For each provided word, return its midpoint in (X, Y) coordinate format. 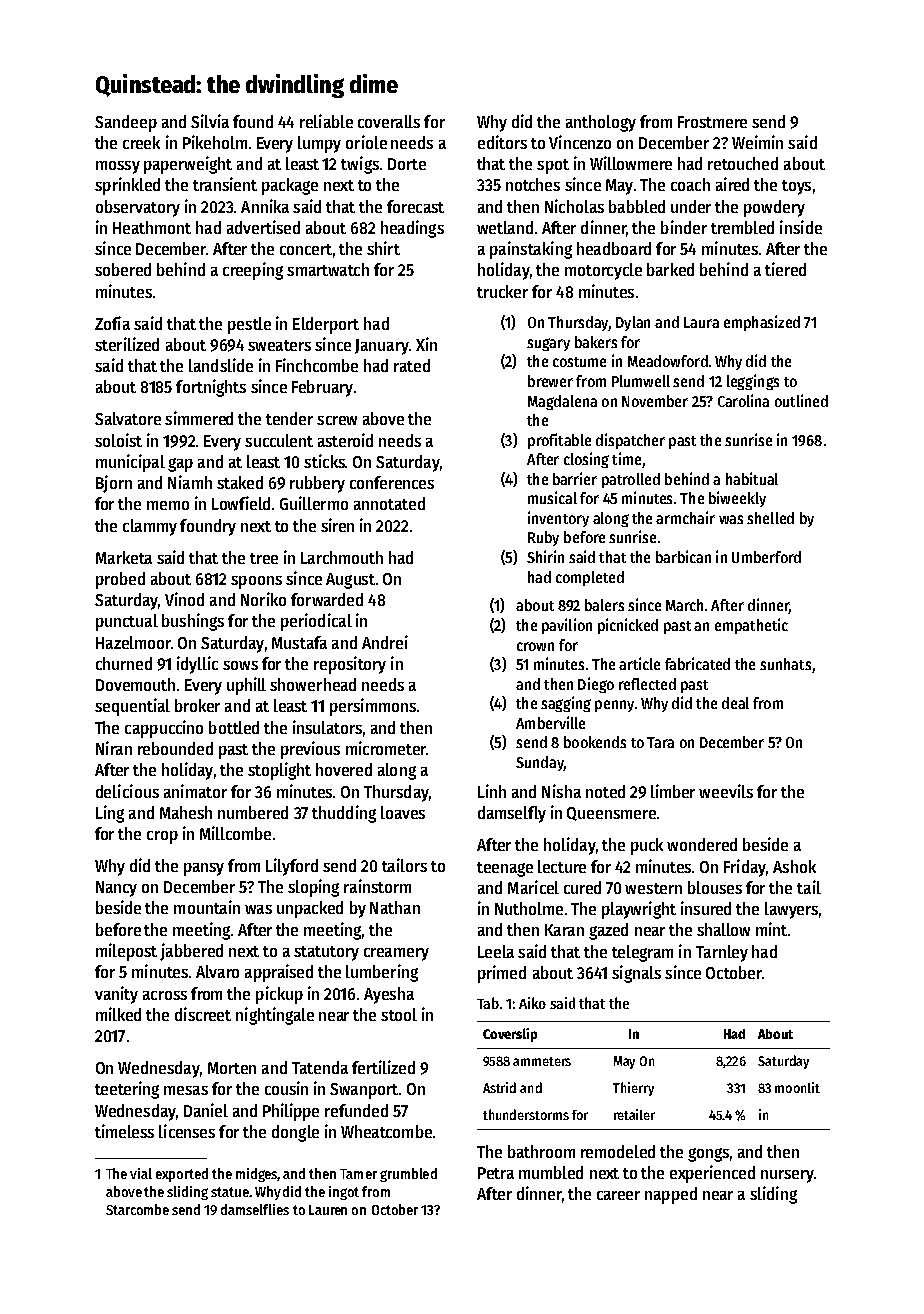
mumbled (551, 1172)
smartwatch (328, 269)
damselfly (512, 814)
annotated (389, 503)
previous (310, 750)
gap (180, 465)
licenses (187, 1131)
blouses (715, 887)
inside (801, 227)
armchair (685, 517)
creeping (253, 271)
